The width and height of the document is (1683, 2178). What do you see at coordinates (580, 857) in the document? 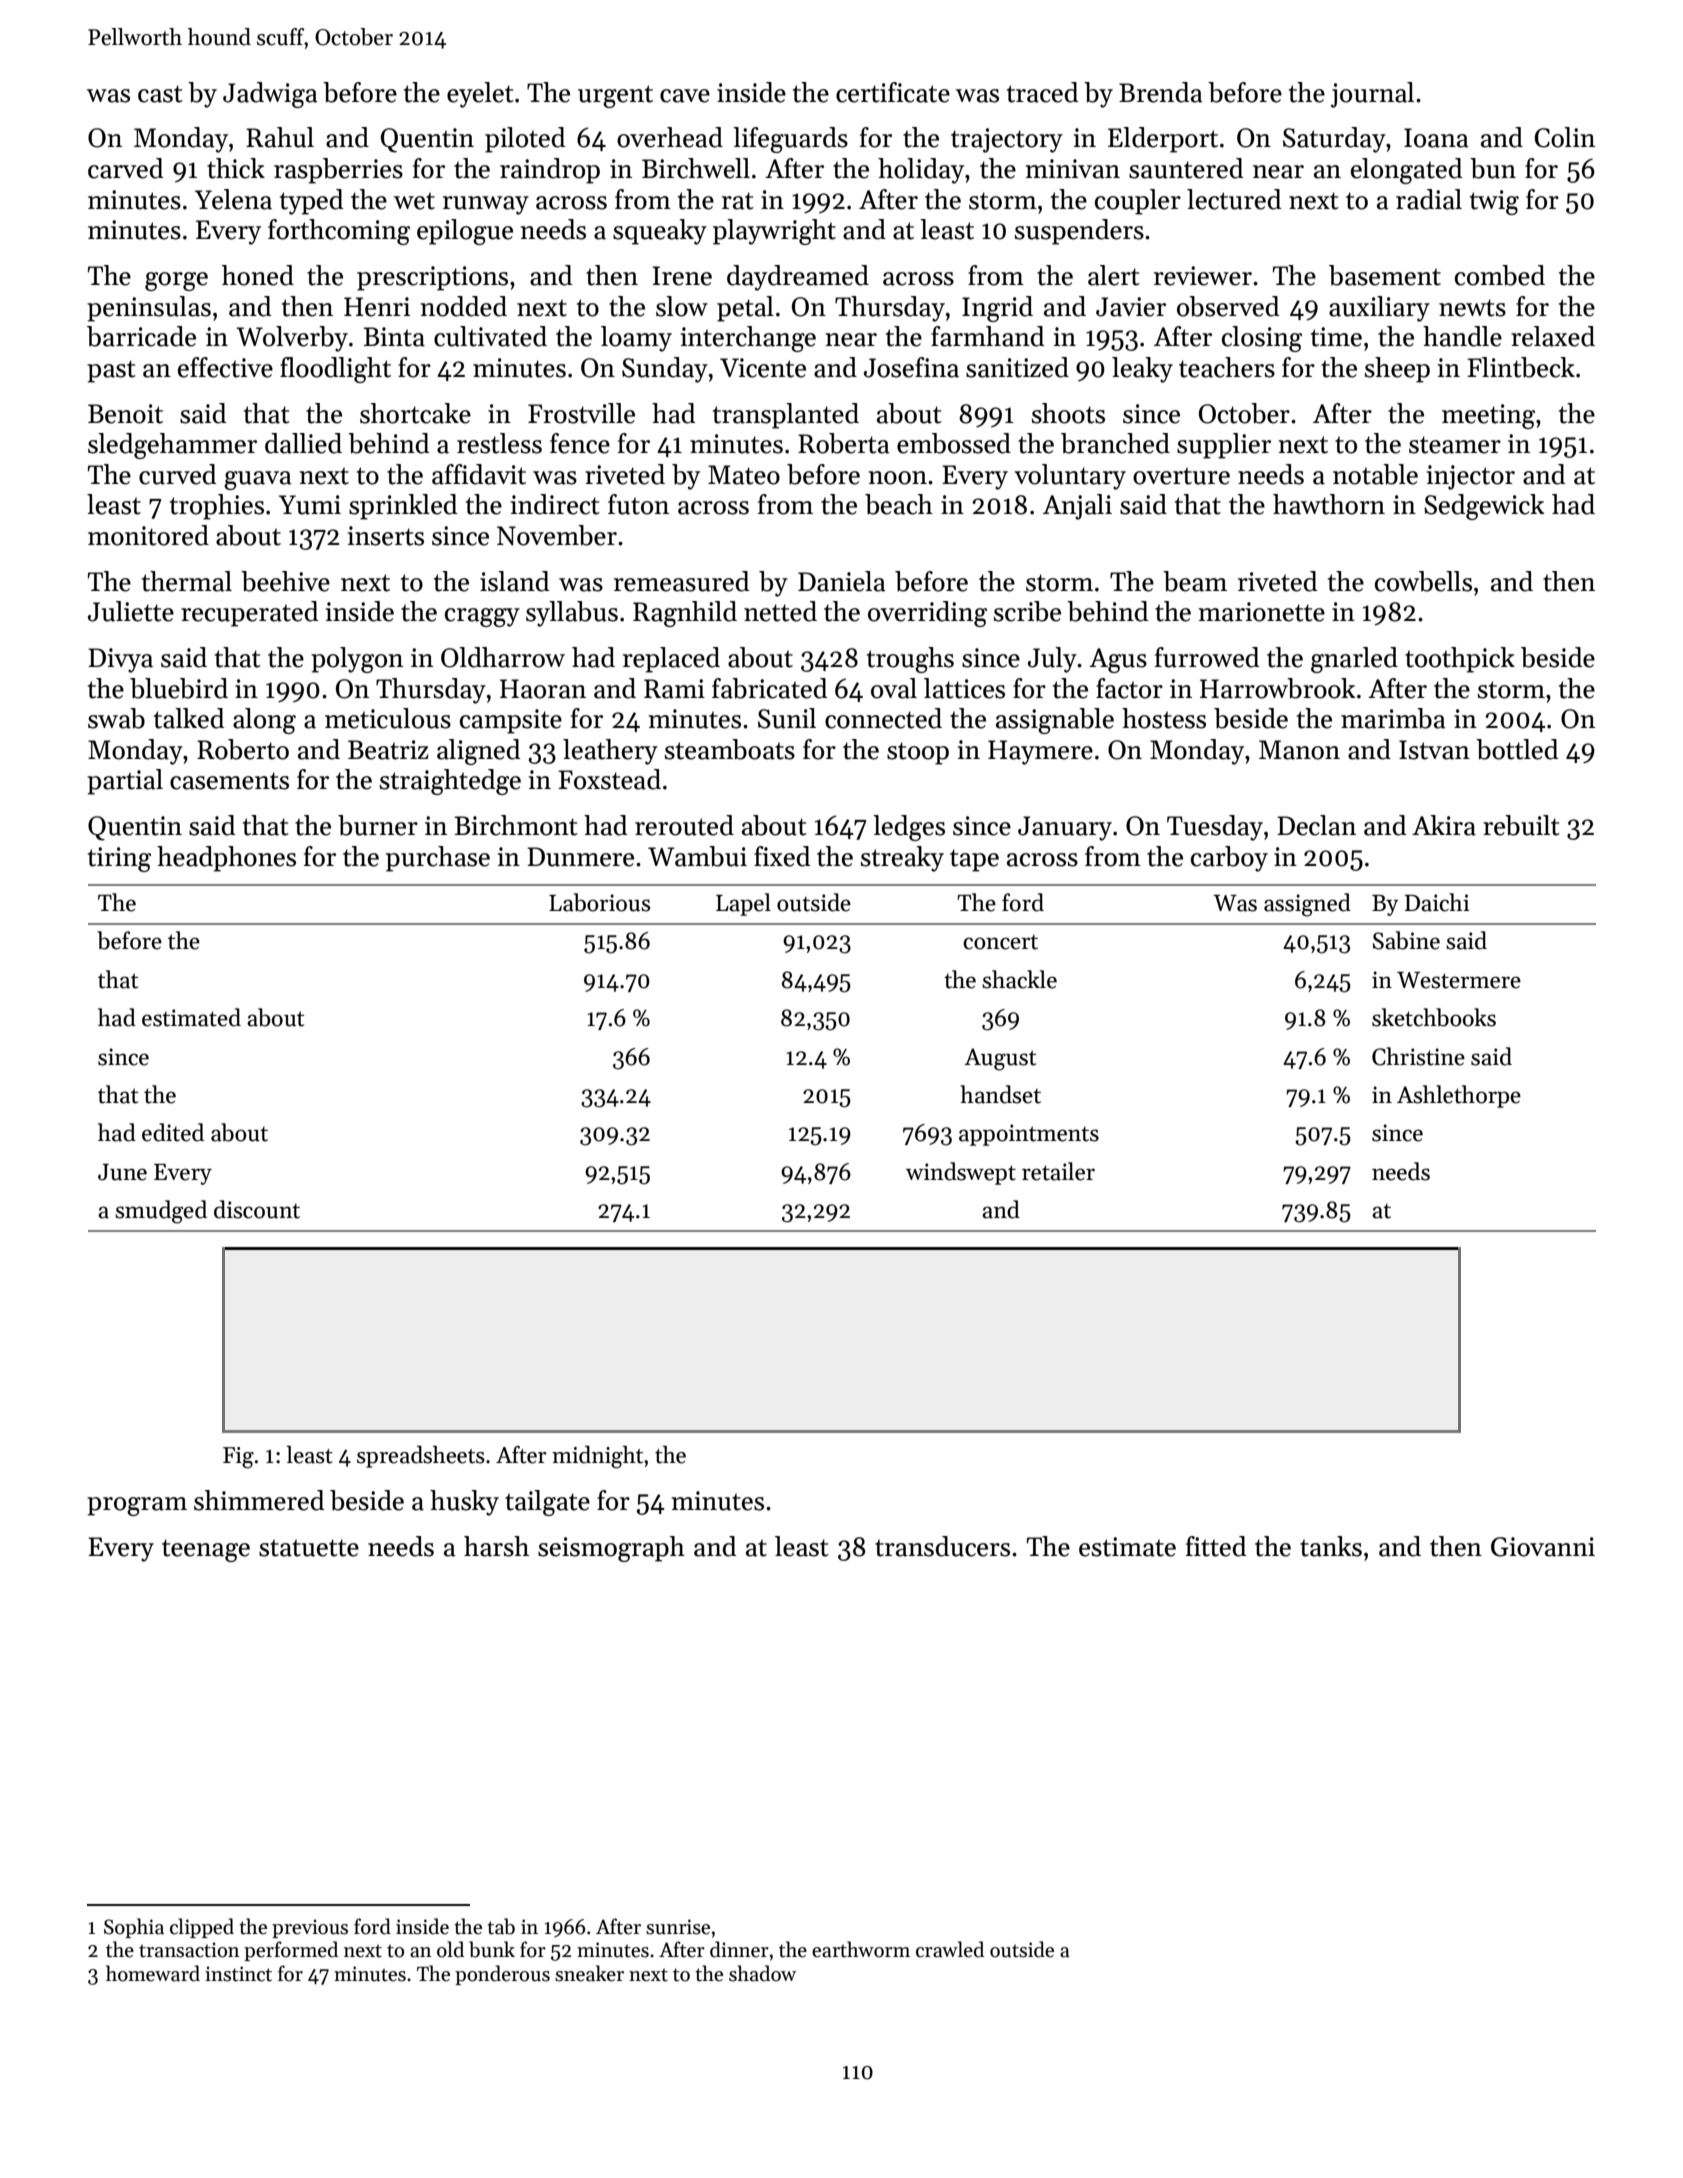
I see `Dunmere` at bounding box center [580, 857].
